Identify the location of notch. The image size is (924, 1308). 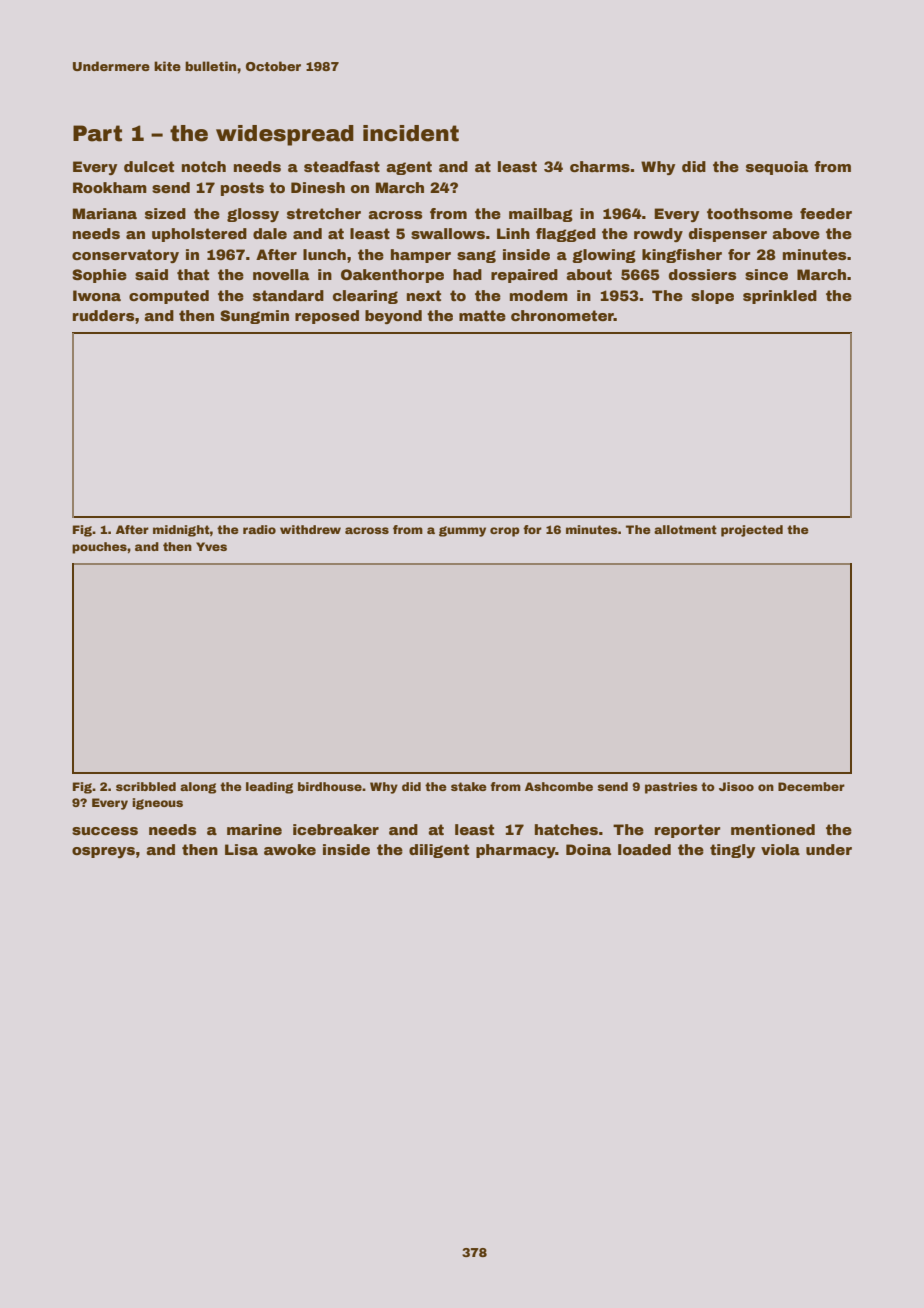
(204, 166).
